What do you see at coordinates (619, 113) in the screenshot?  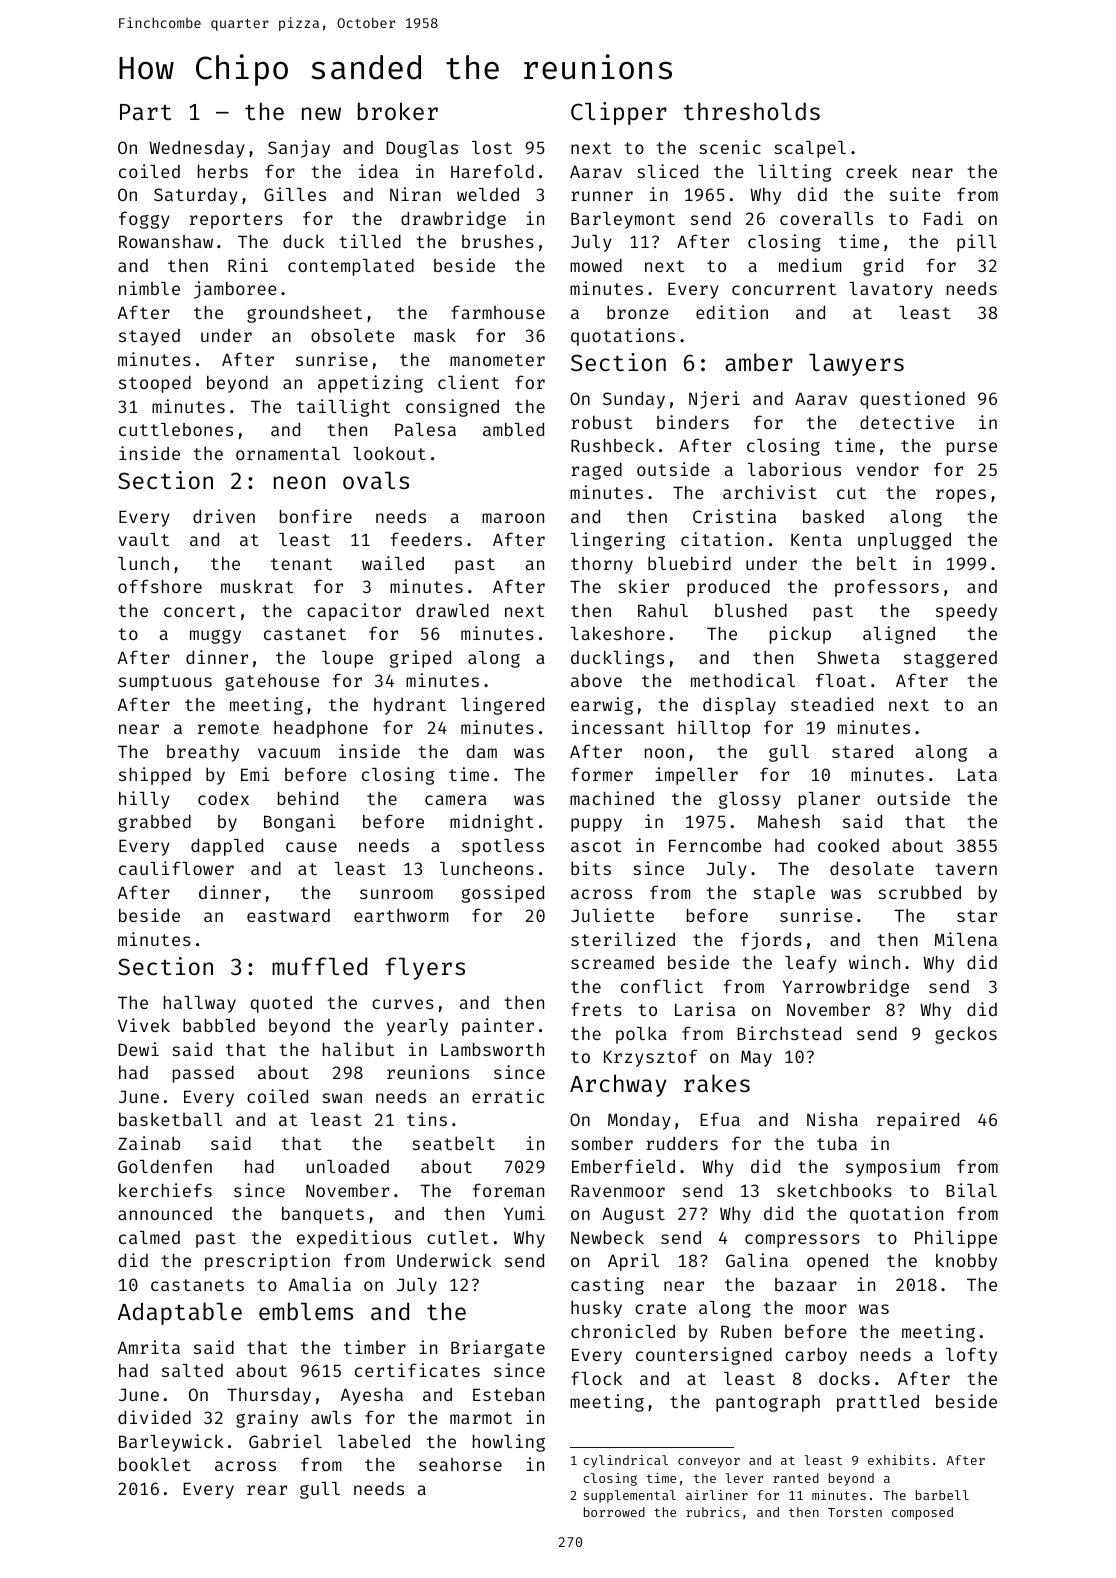 I see `Clipper` at bounding box center [619, 113].
